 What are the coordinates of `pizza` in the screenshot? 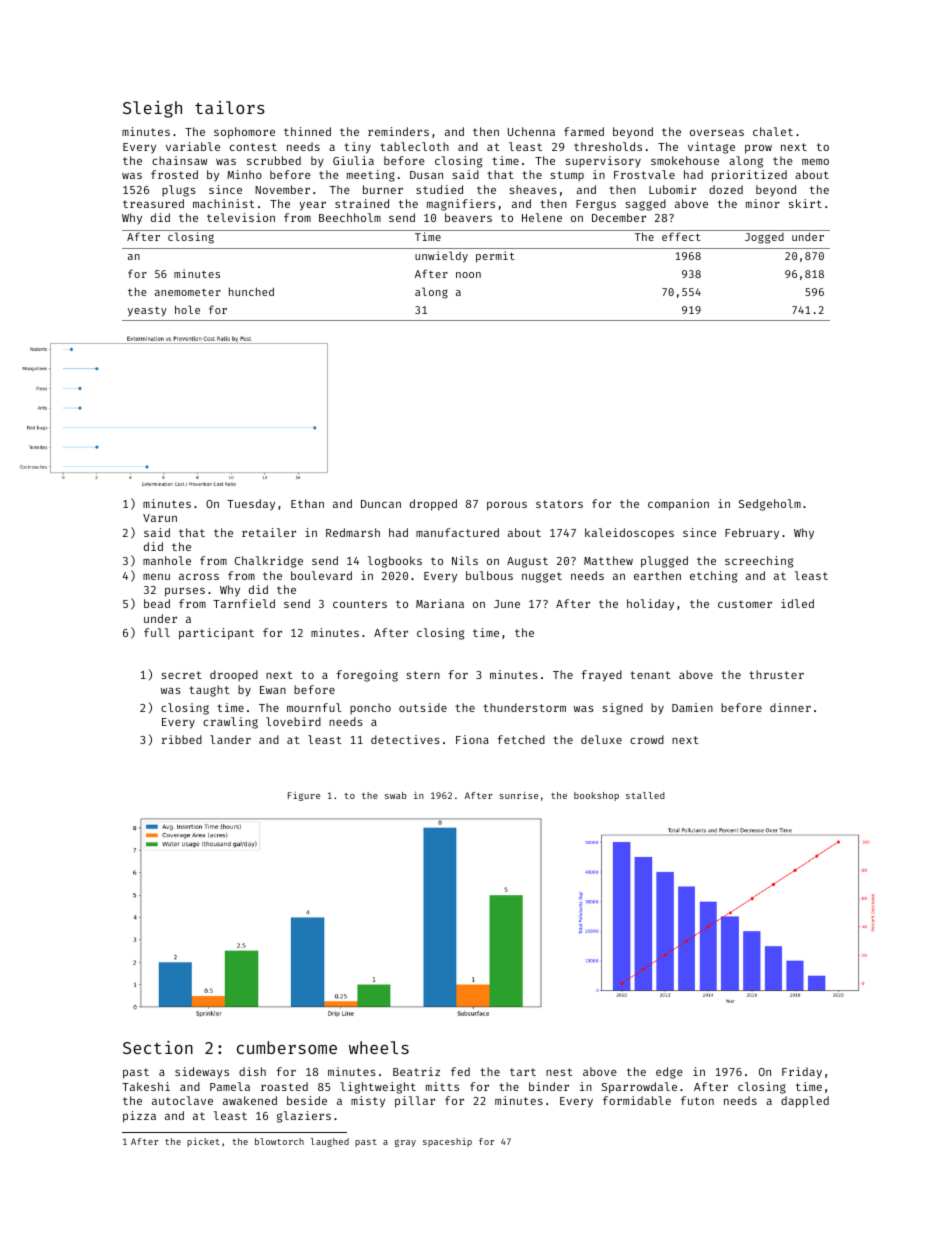 It's located at (139, 1117).
